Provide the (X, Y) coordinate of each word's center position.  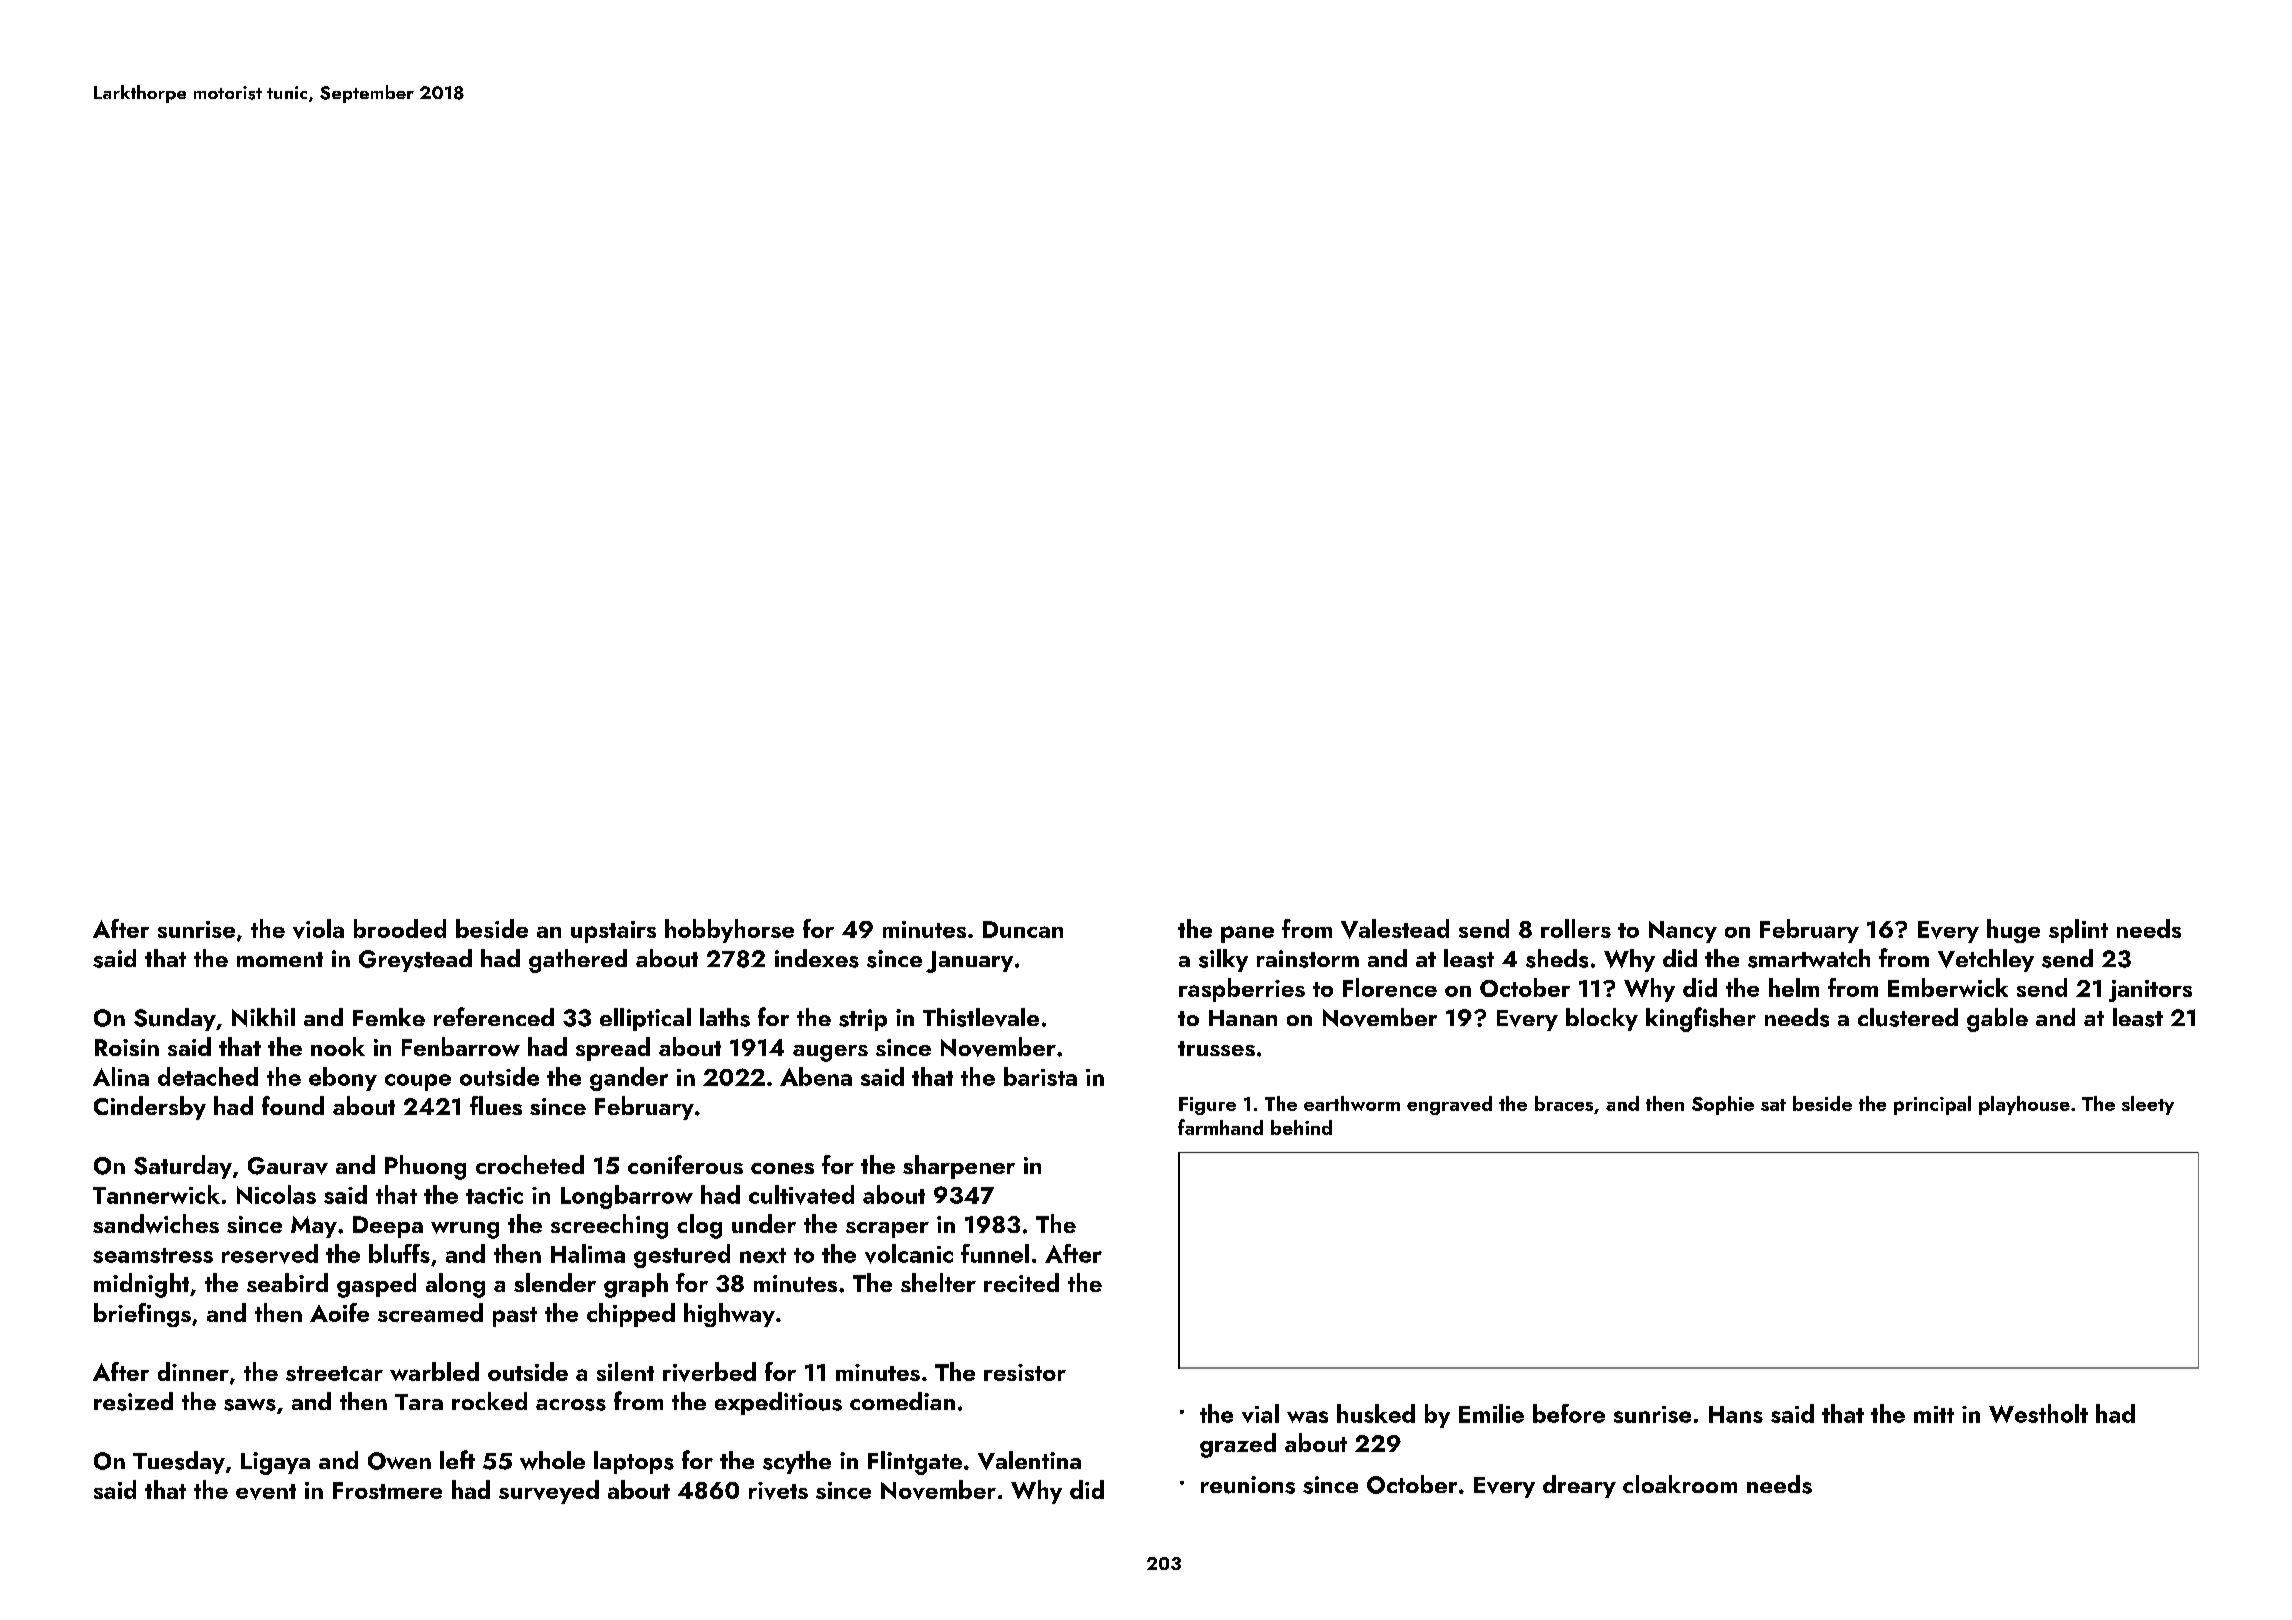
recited (1021, 1282)
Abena (816, 1076)
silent (625, 1371)
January (969, 962)
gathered (578, 961)
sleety (2148, 1105)
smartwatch (1809, 958)
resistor (1025, 1372)
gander (629, 1079)
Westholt (2038, 1413)
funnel (995, 1253)
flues (496, 1105)
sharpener (959, 1167)
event (266, 1492)
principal (1932, 1105)
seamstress (153, 1255)
